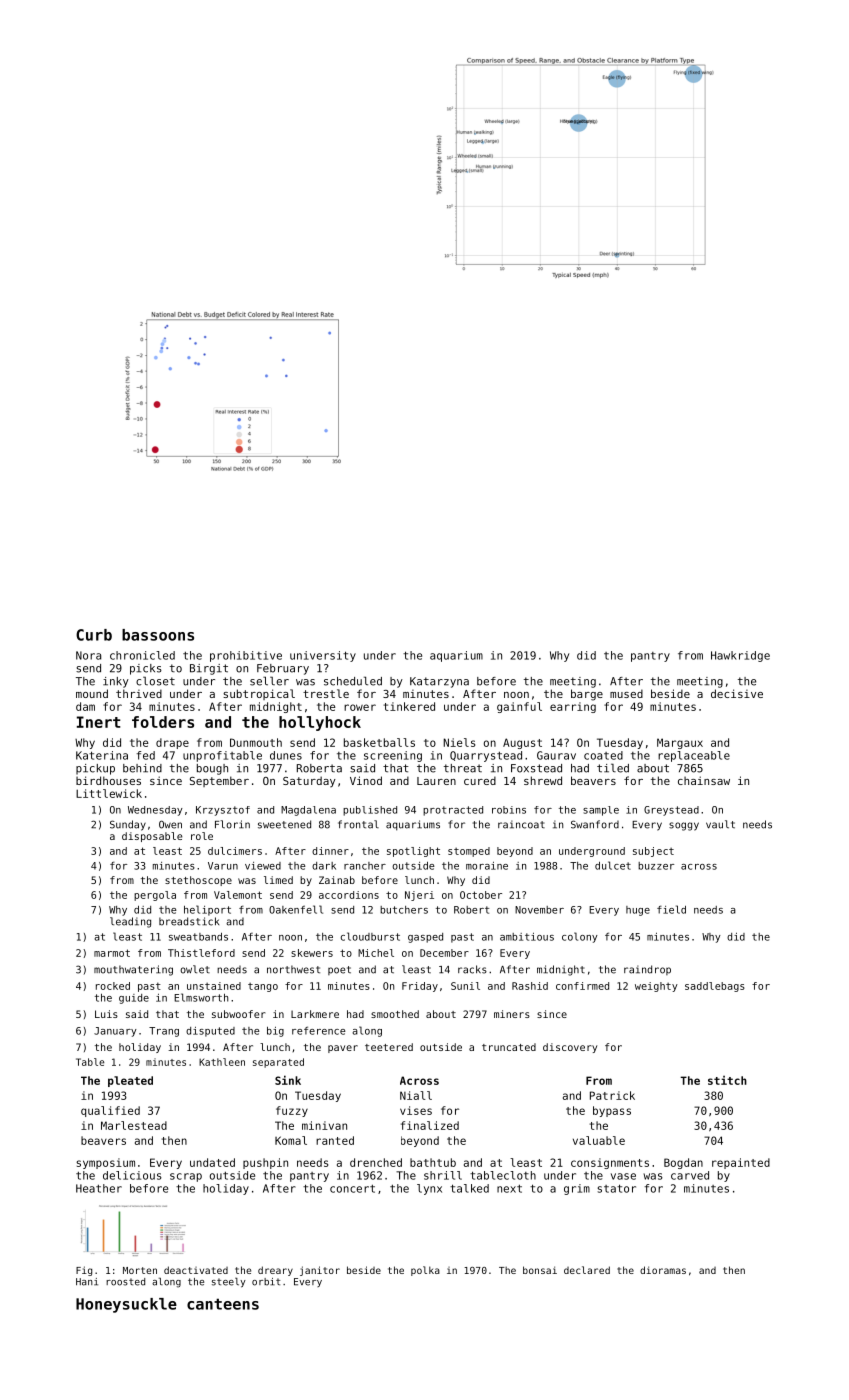  Describe the element at coordinates (395, 1014) in the screenshot. I see `smoothed` at that location.
